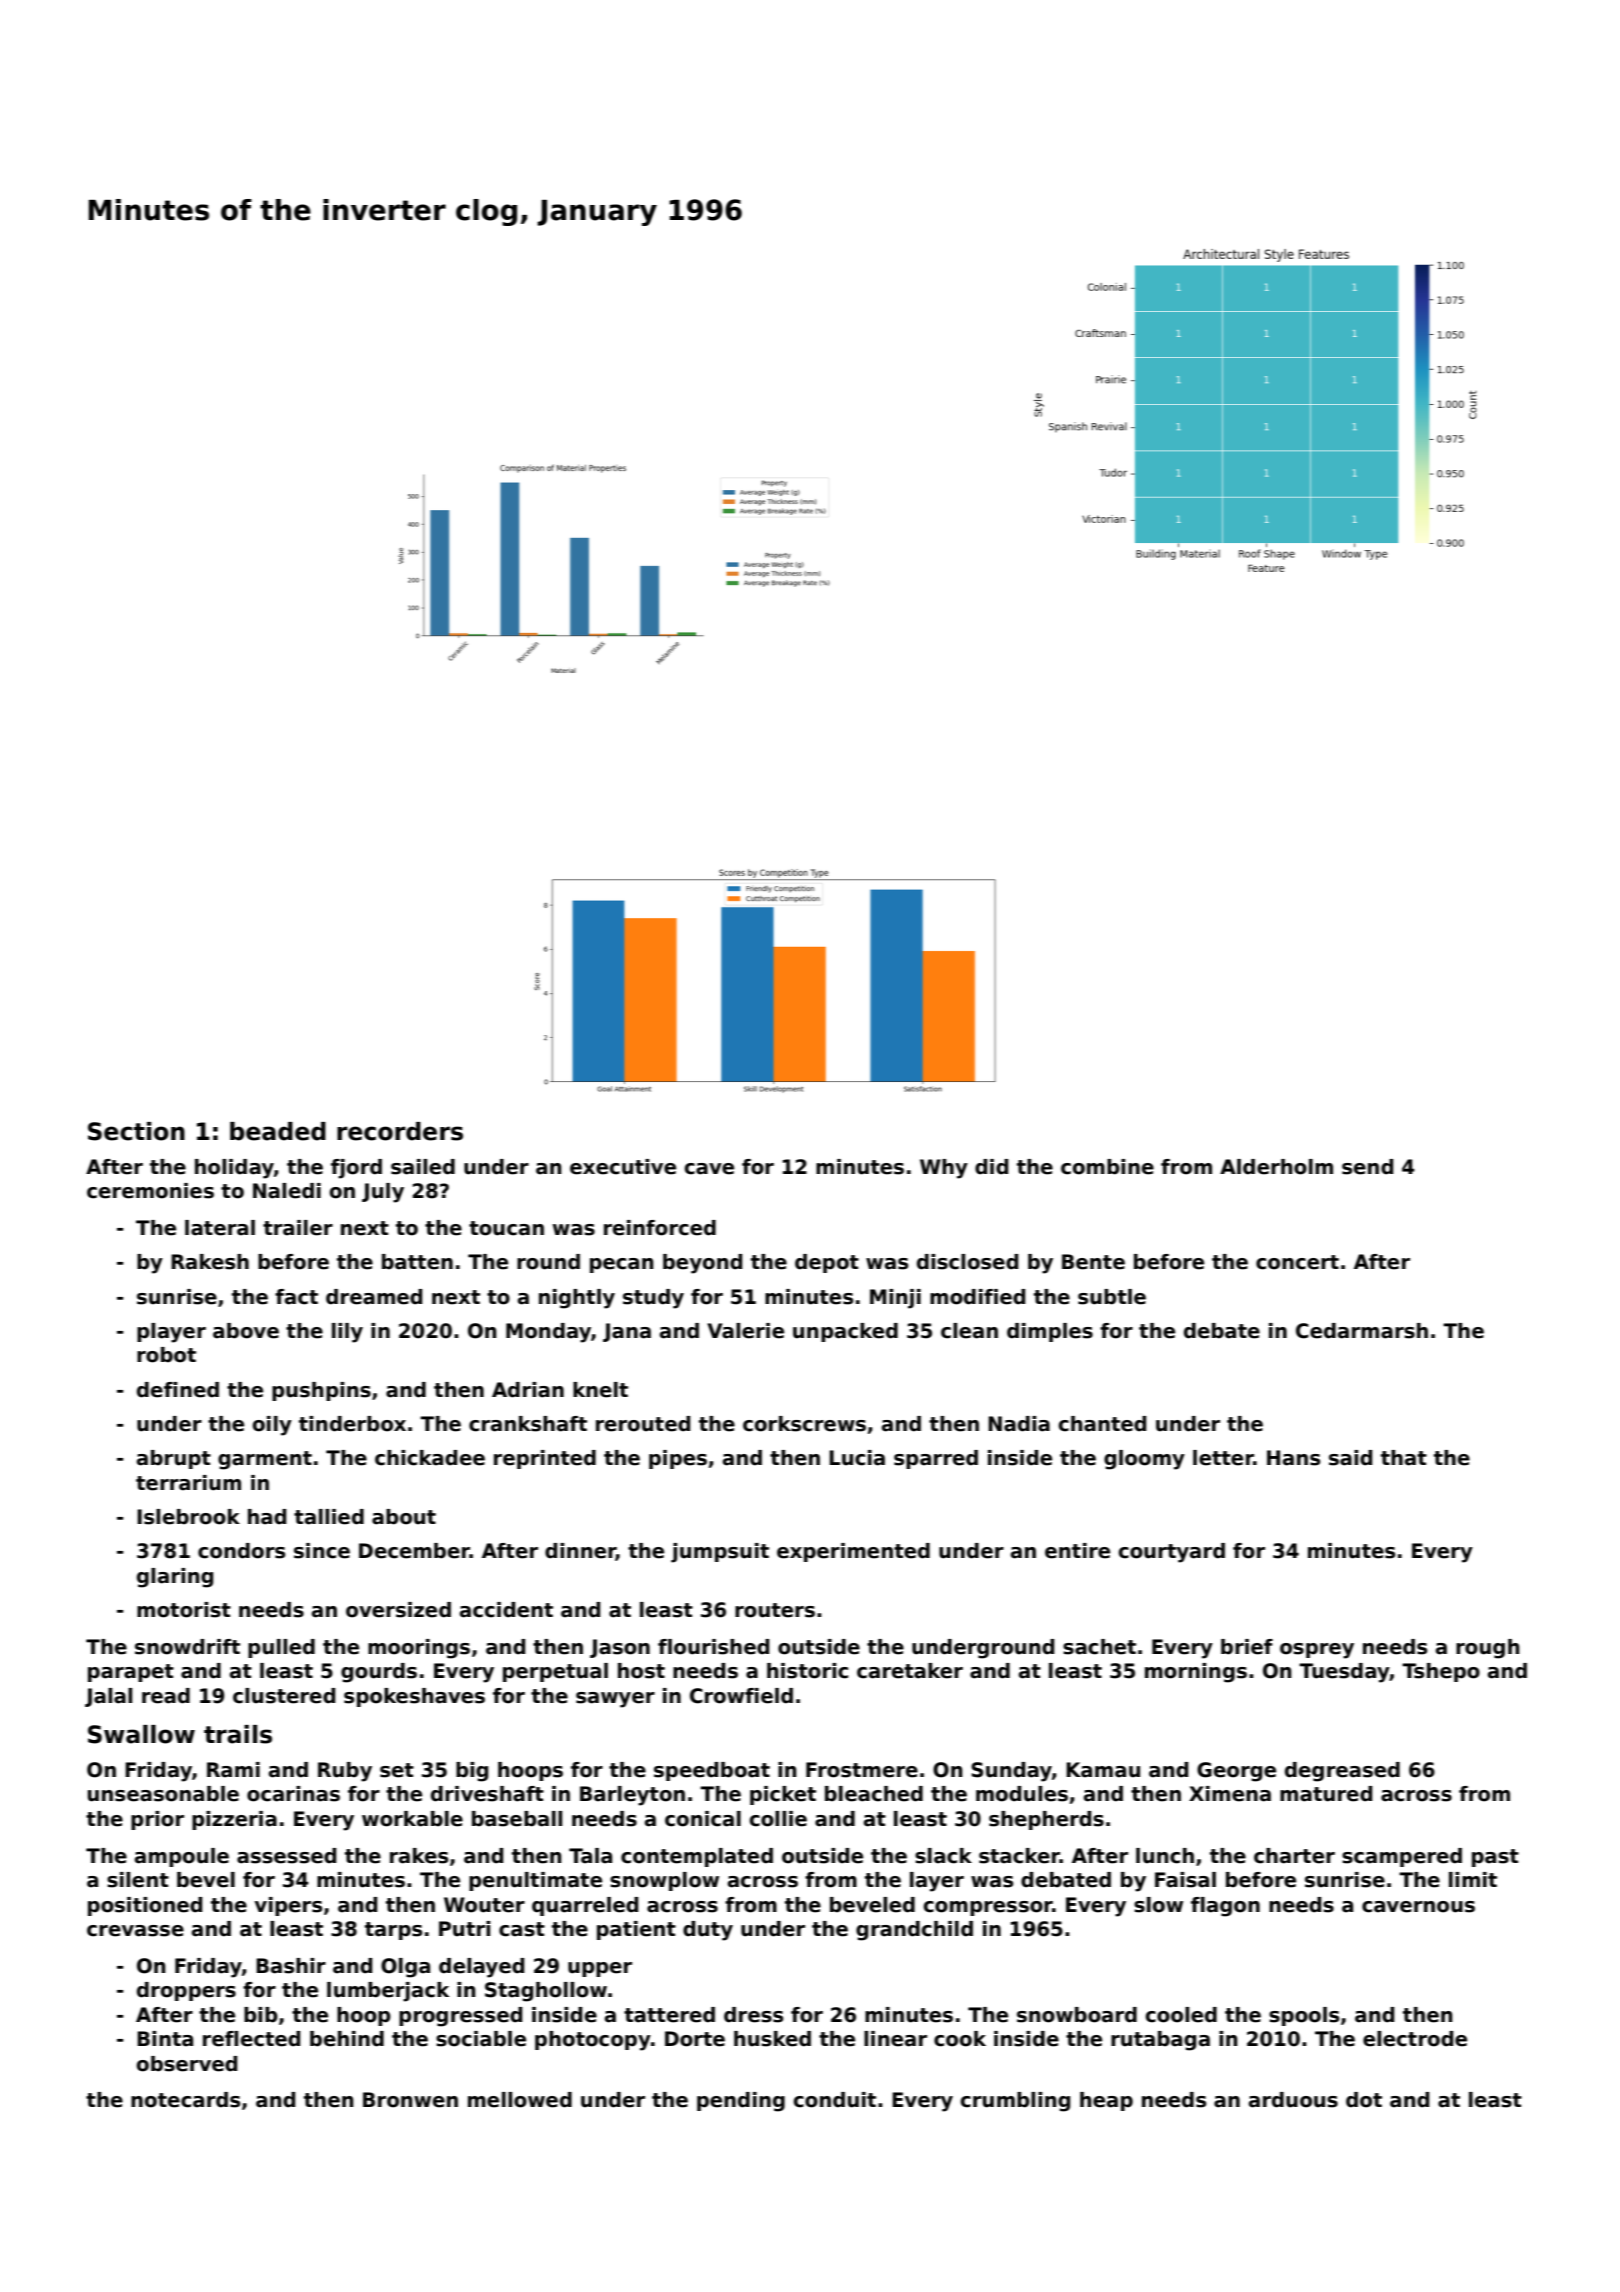  What do you see at coordinates (1019, 1424) in the screenshot?
I see `Nadia` at bounding box center [1019, 1424].
